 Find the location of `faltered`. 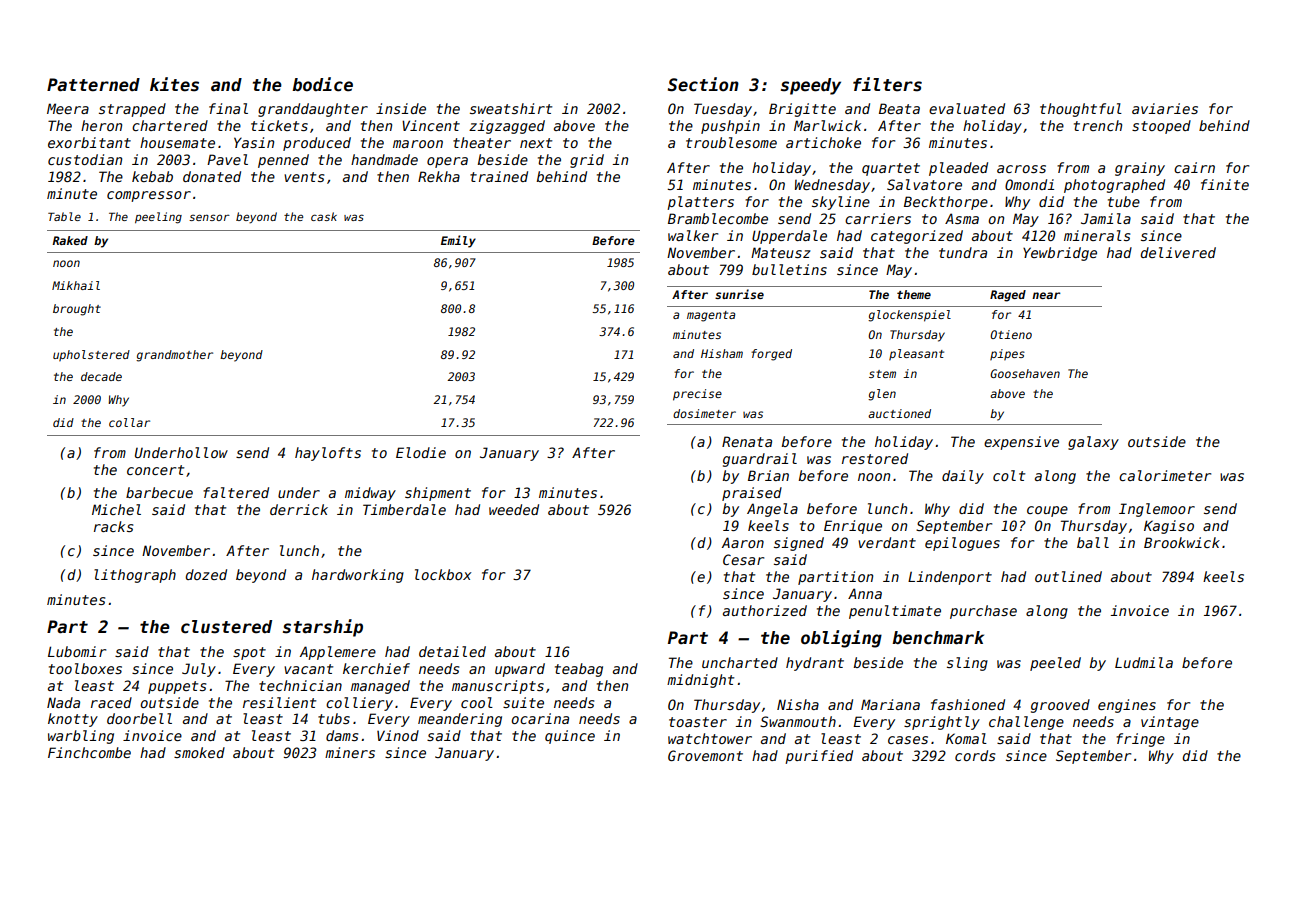

faltered is located at coordinates (236, 492).
